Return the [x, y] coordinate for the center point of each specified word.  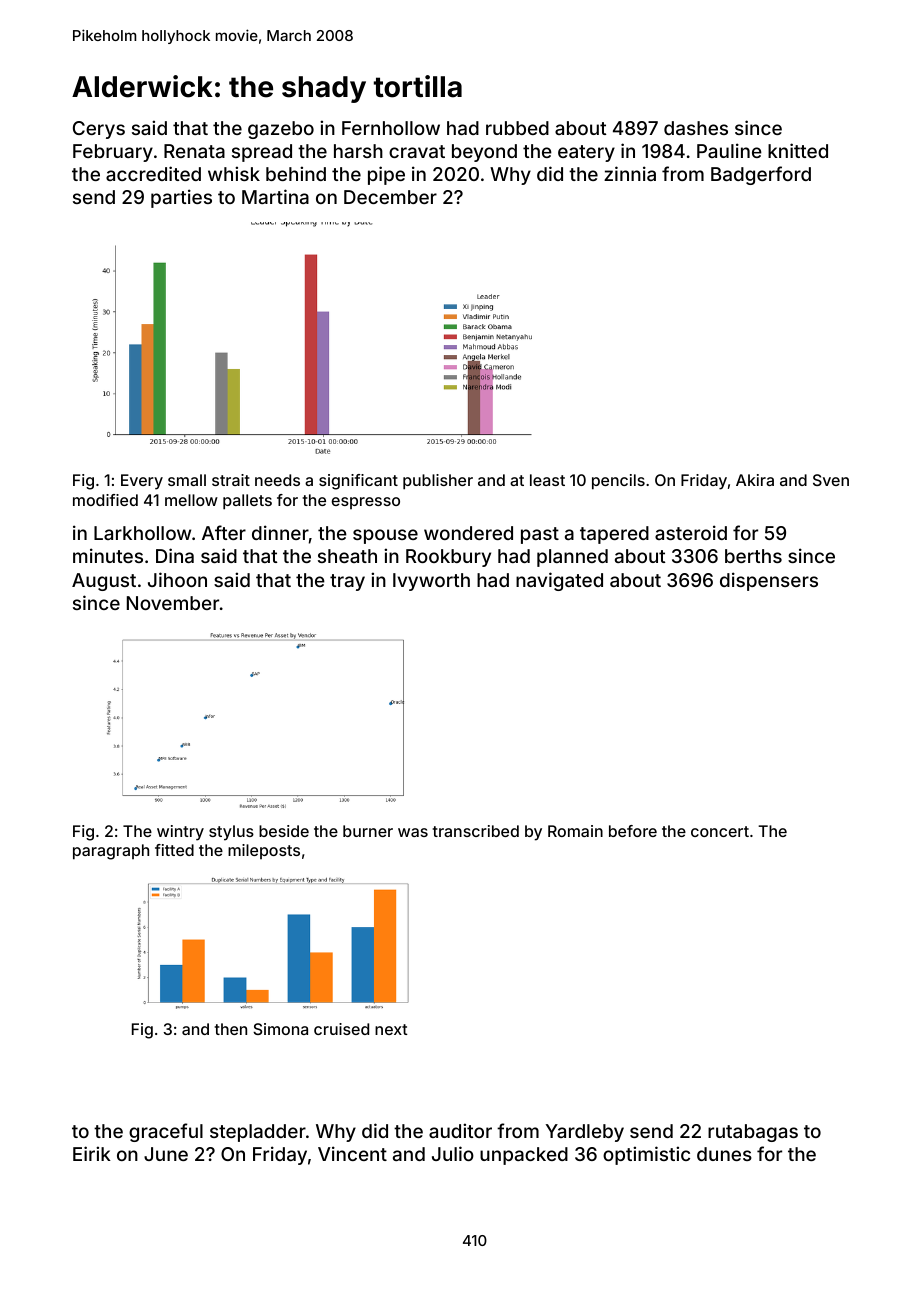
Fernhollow [391, 128]
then [231, 1029]
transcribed [476, 831]
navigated [559, 581]
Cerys [99, 130]
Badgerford [761, 175]
